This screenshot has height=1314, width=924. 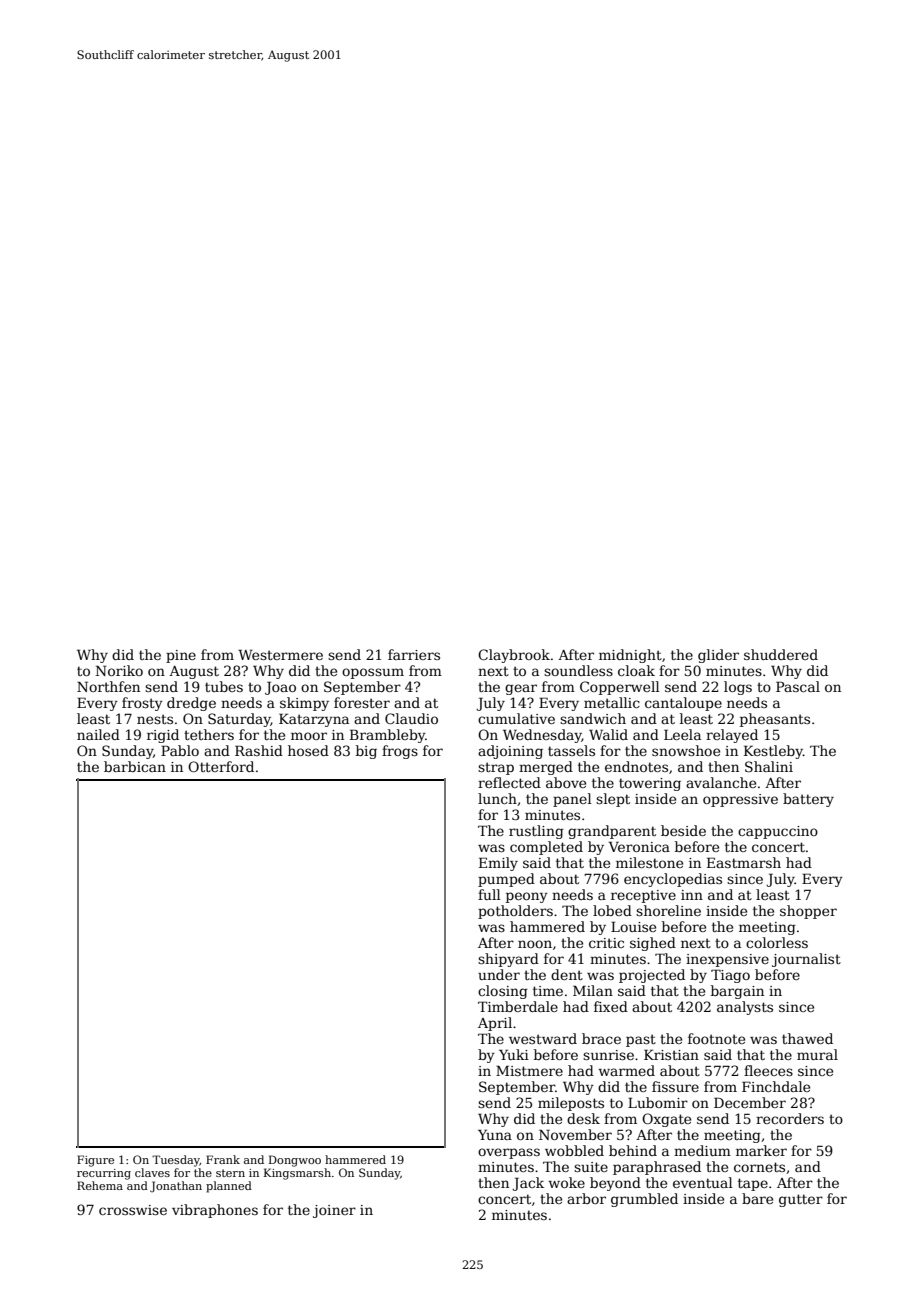 What do you see at coordinates (521, 689) in the screenshot?
I see `gear` at bounding box center [521, 689].
